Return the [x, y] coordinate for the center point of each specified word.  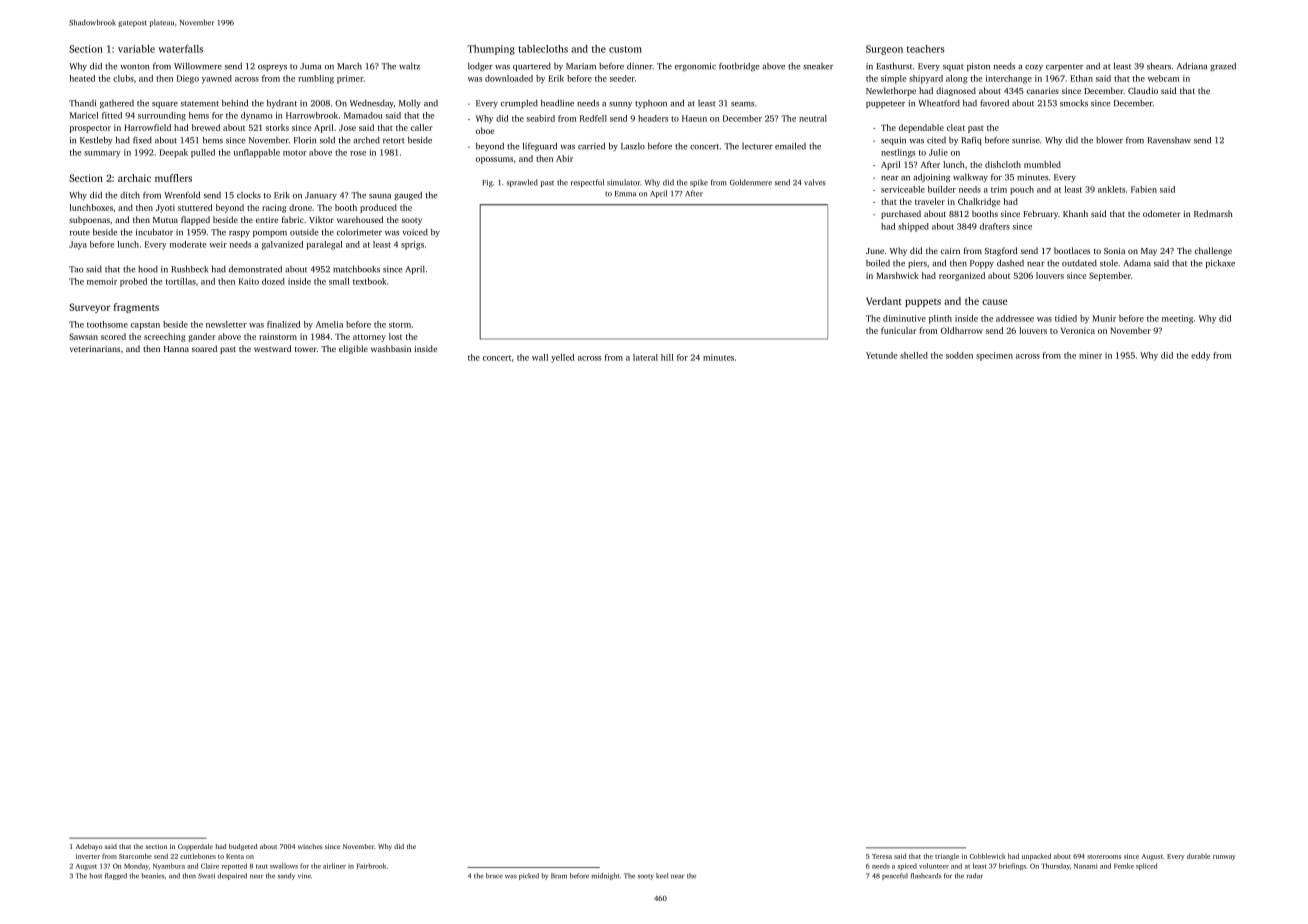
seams [742, 104]
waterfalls [180, 49]
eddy [1200, 356]
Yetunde [882, 355]
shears [1159, 66]
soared [204, 348]
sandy [286, 876]
